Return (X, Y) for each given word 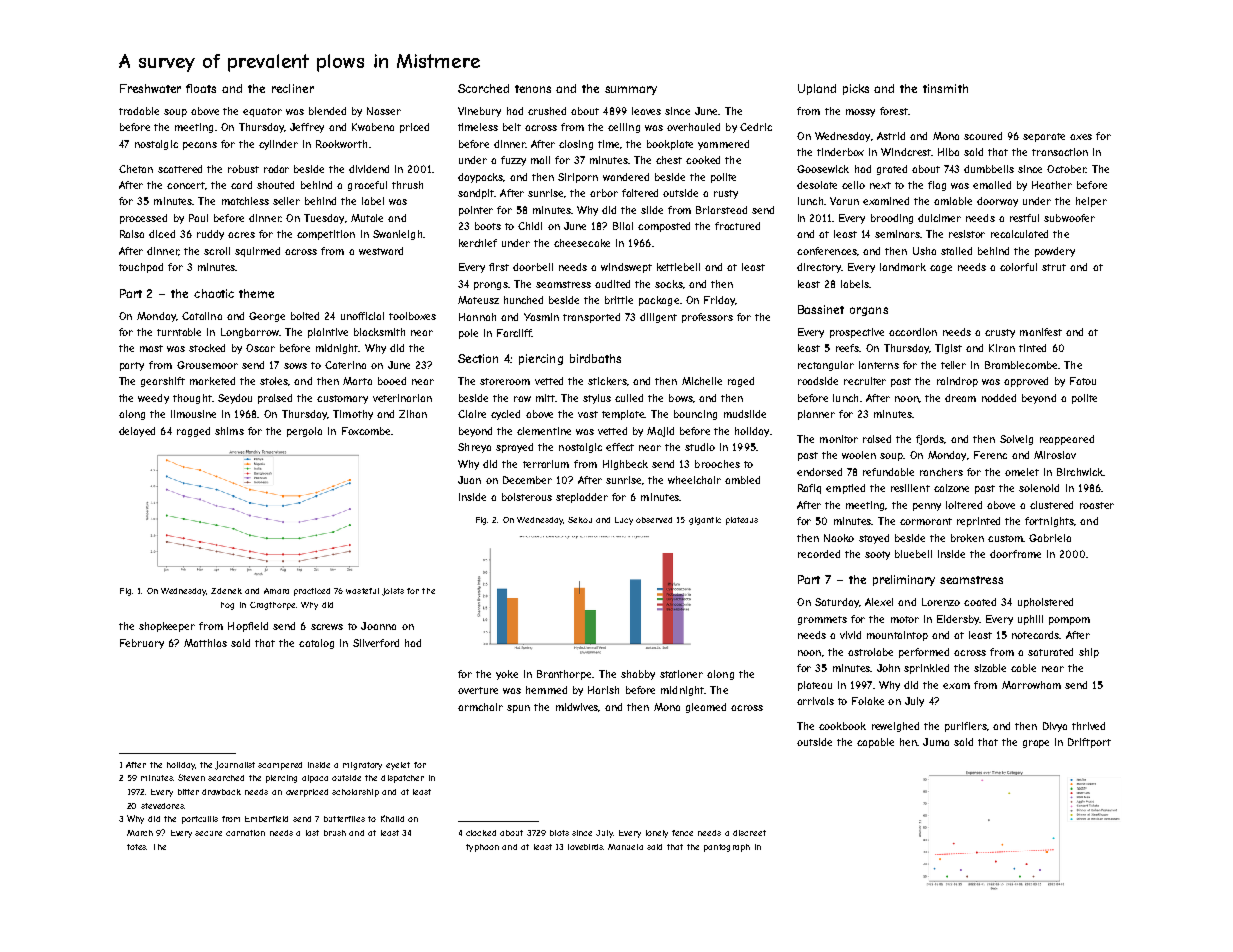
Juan (469, 480)
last (312, 833)
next (880, 185)
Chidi (530, 226)
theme (256, 293)
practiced (312, 592)
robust (243, 169)
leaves (646, 111)
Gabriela (1050, 538)
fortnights (1049, 522)
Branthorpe (565, 675)
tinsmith (945, 88)
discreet (749, 833)
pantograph (727, 848)
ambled (742, 480)
